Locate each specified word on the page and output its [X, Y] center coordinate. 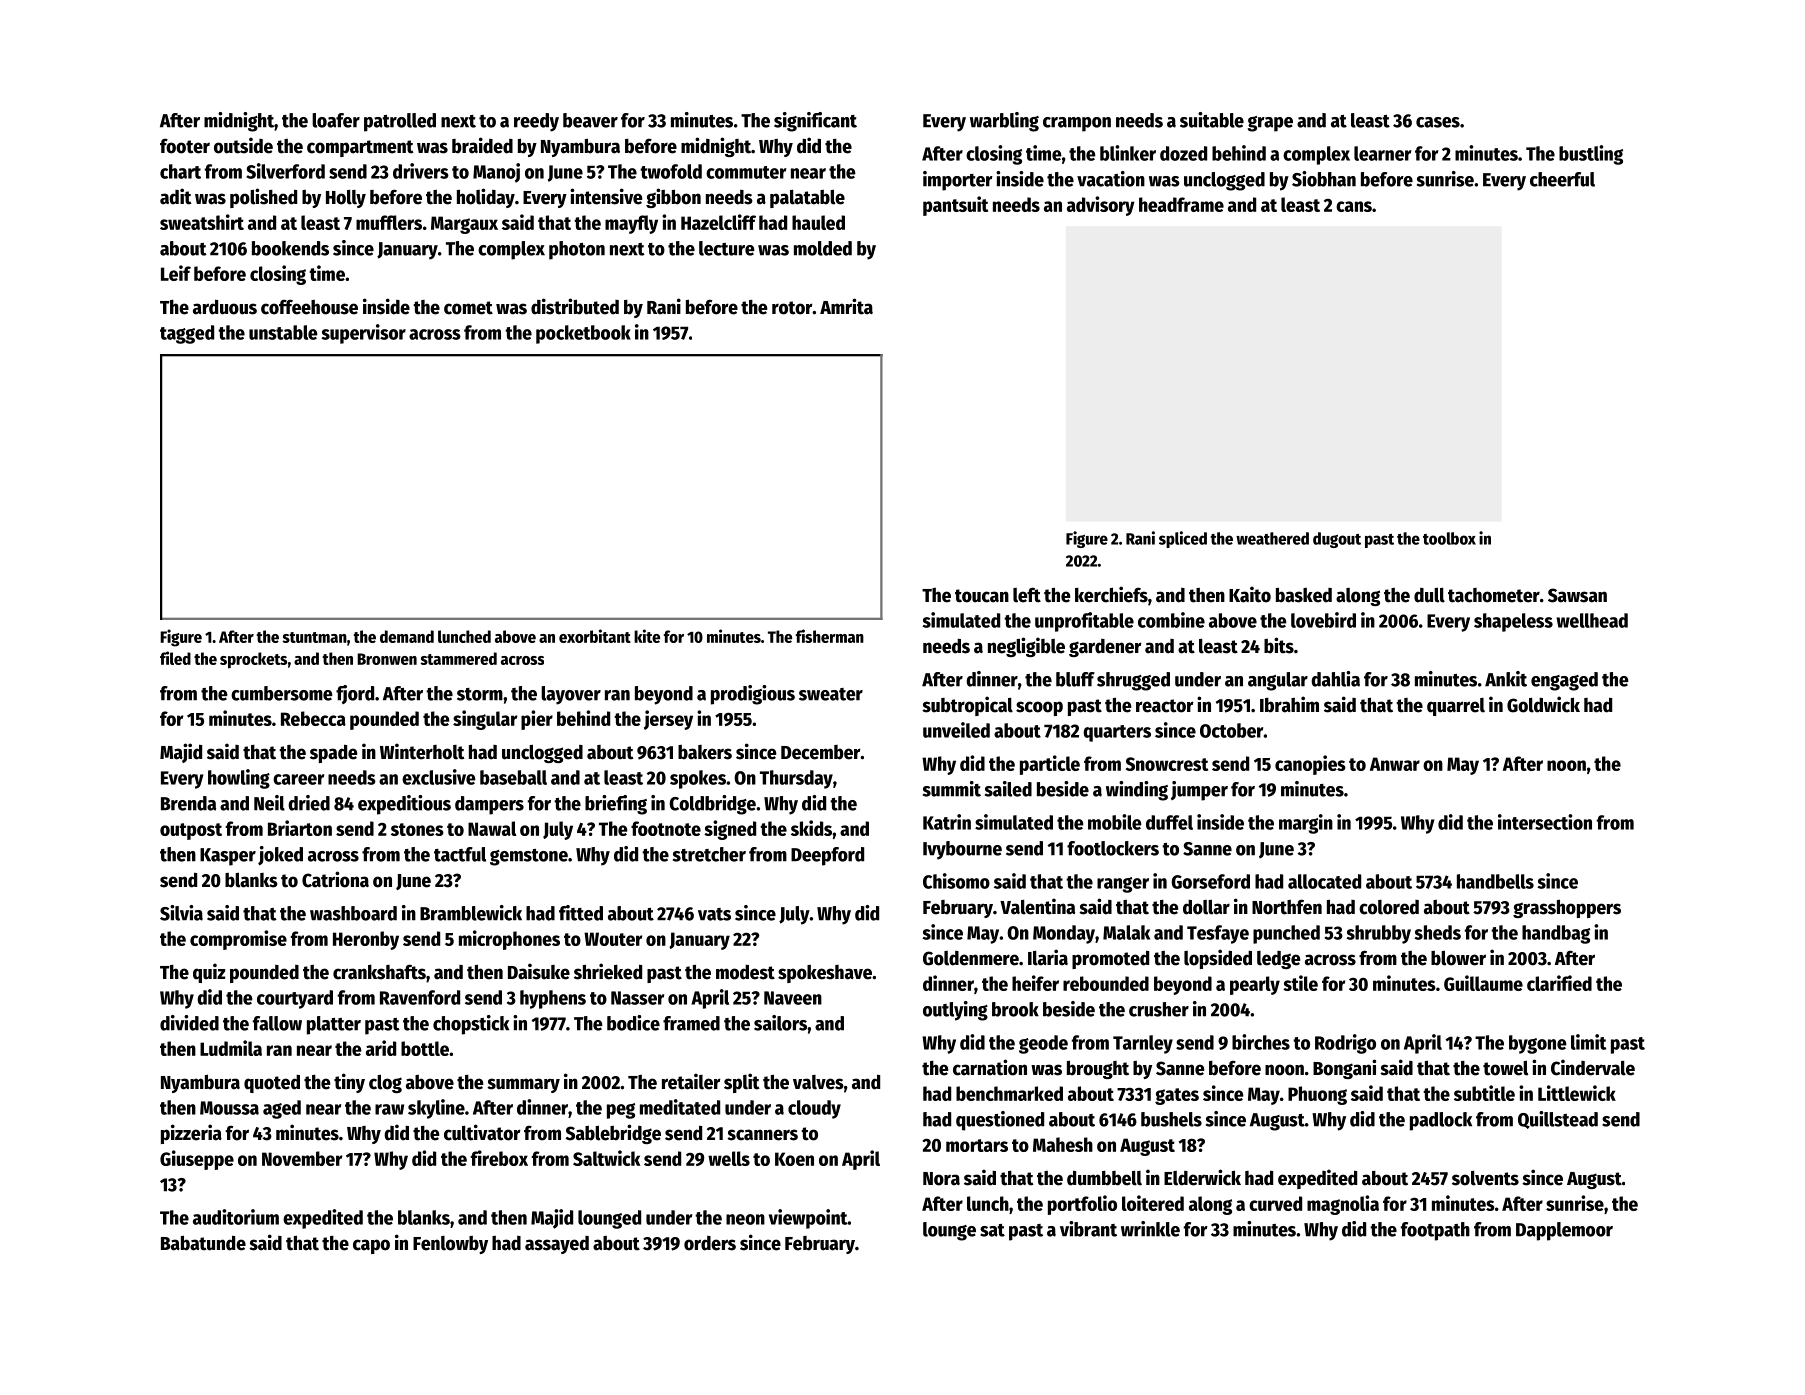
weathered [1272, 538]
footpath [1435, 1231]
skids [811, 828]
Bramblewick [471, 913]
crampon [1077, 124]
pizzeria [191, 1134]
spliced [1183, 539]
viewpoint [808, 1219]
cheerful [1562, 179]
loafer [336, 120]
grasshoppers [1567, 908]
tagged [187, 334]
